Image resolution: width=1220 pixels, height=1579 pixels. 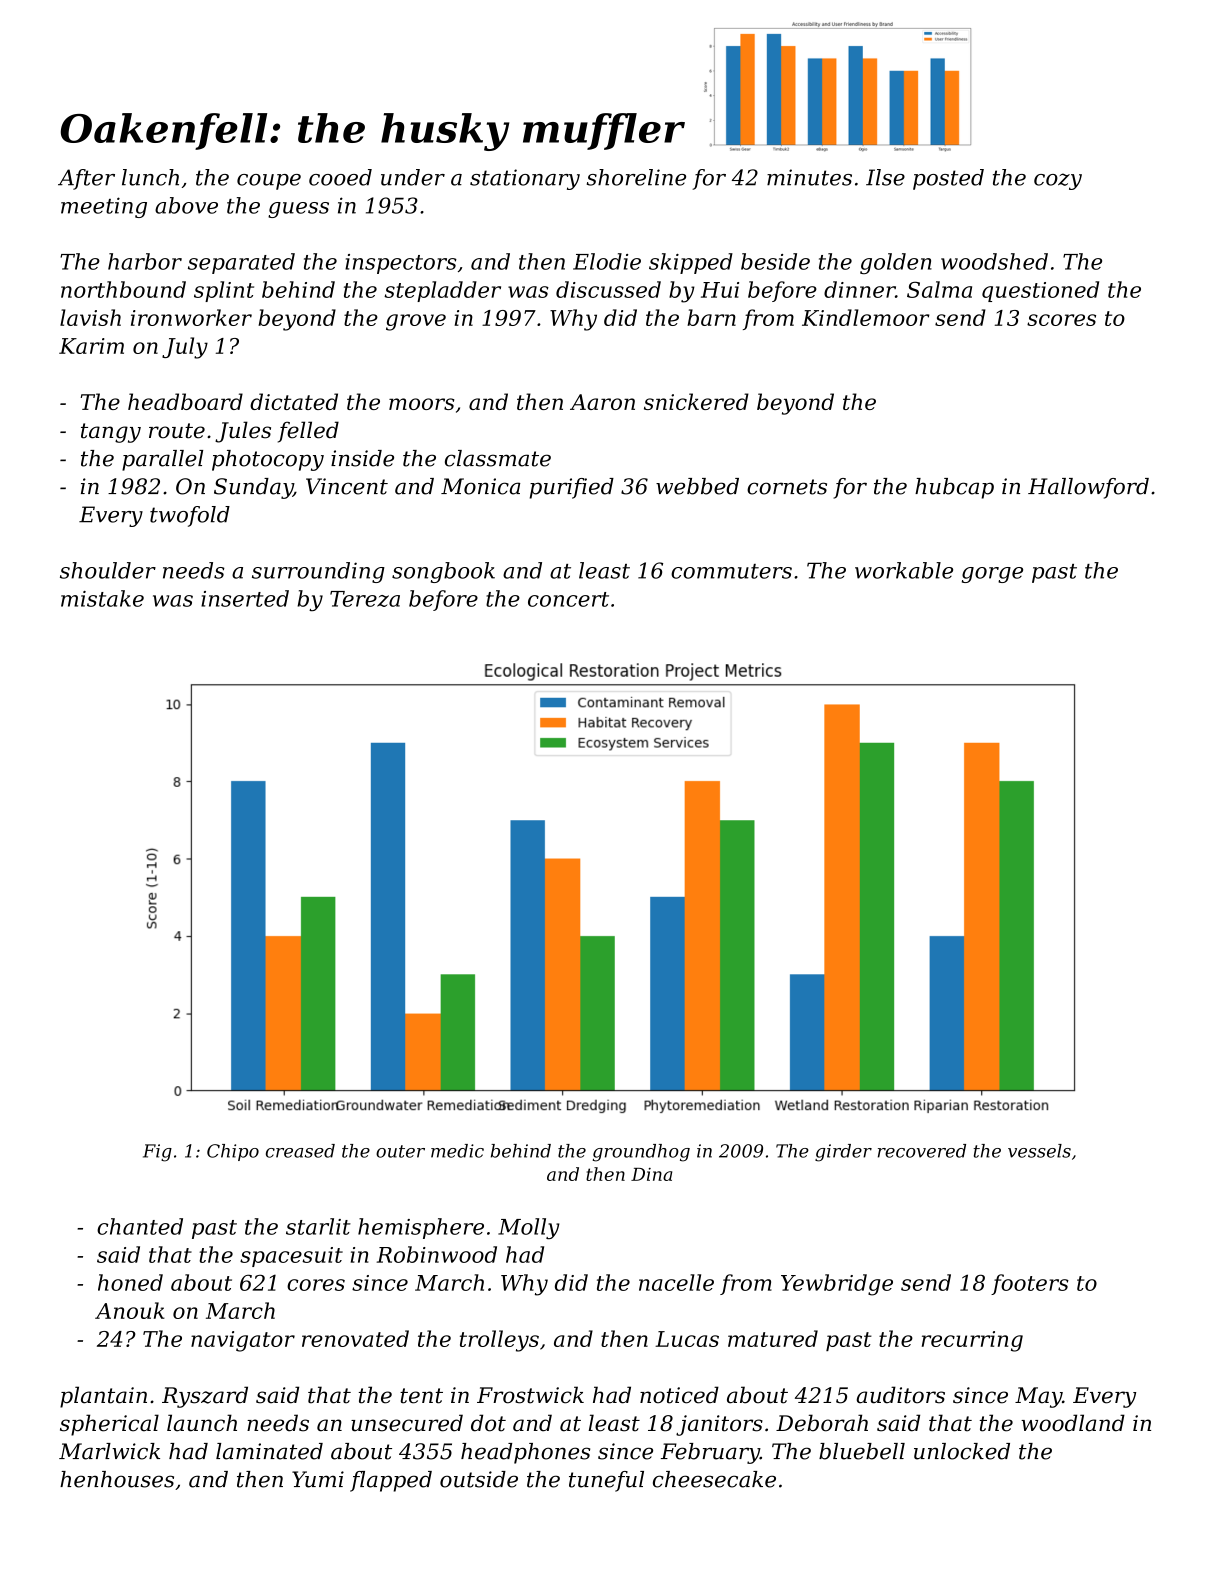 What do you see at coordinates (140, 1226) in the image?
I see `chanted` at bounding box center [140, 1226].
